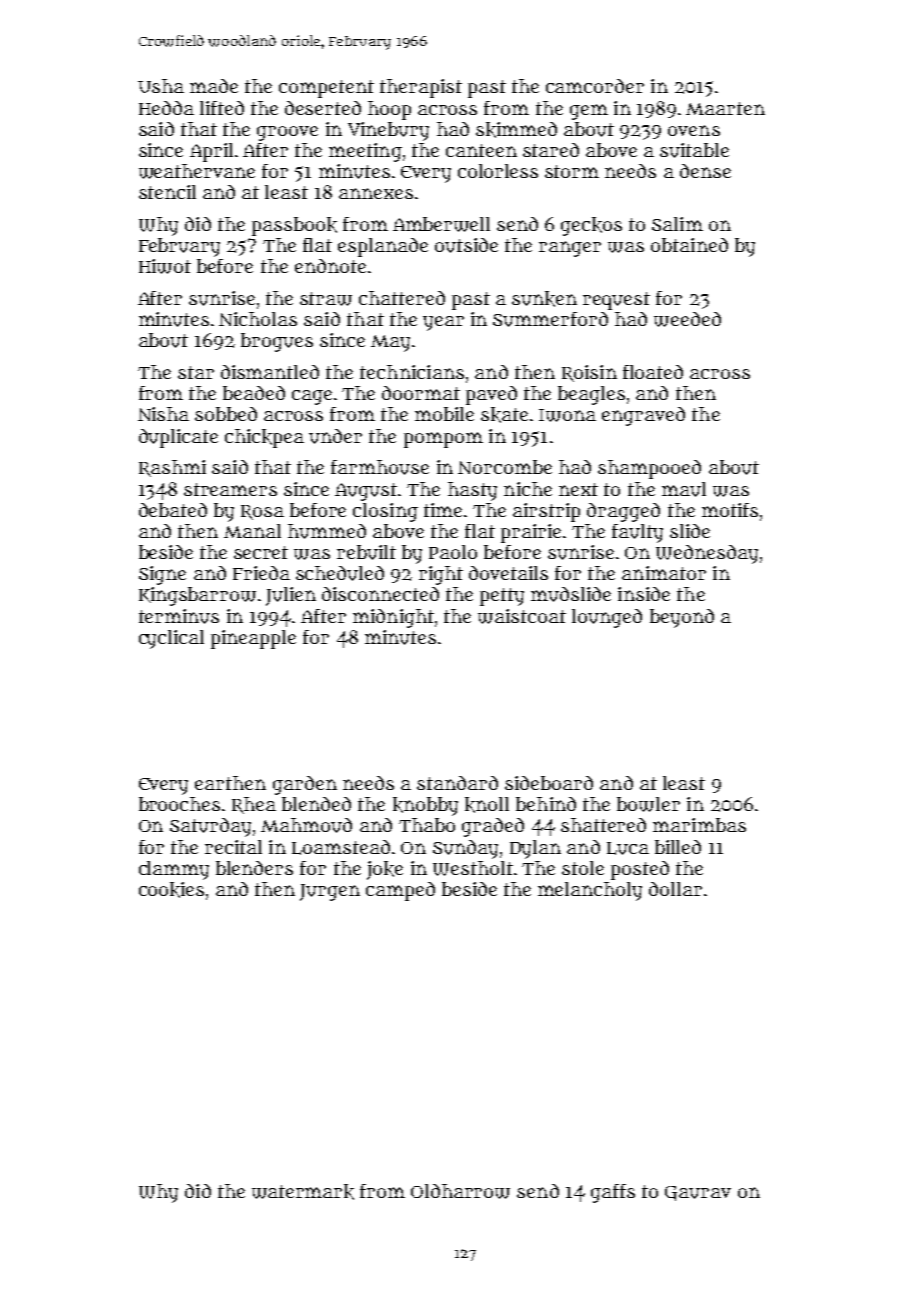 Image resolution: width=908 pixels, height=1316 pixels. What do you see at coordinates (675, 889) in the screenshot?
I see `dollar` at bounding box center [675, 889].
